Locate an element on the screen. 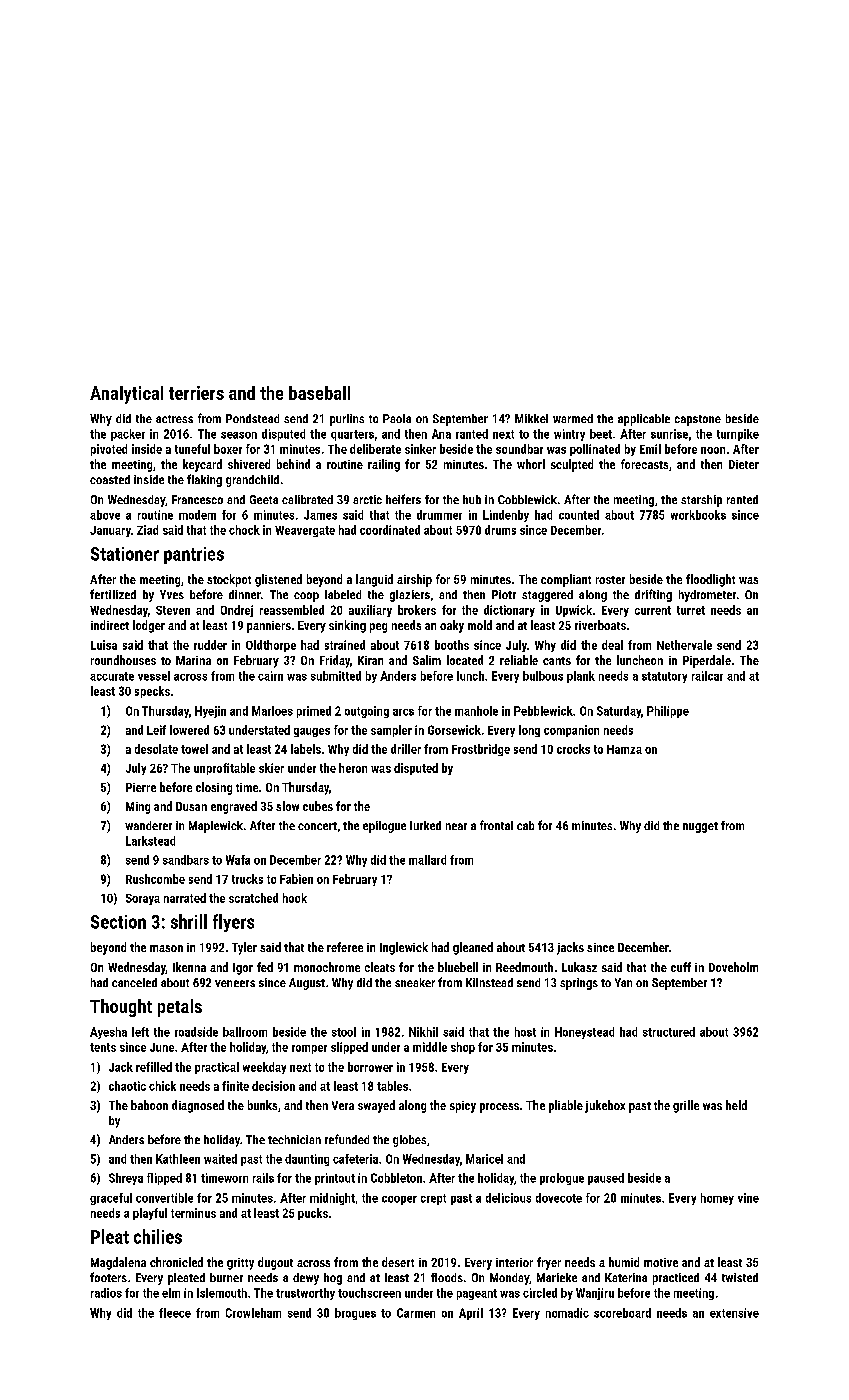  Section is located at coordinates (118, 922).
